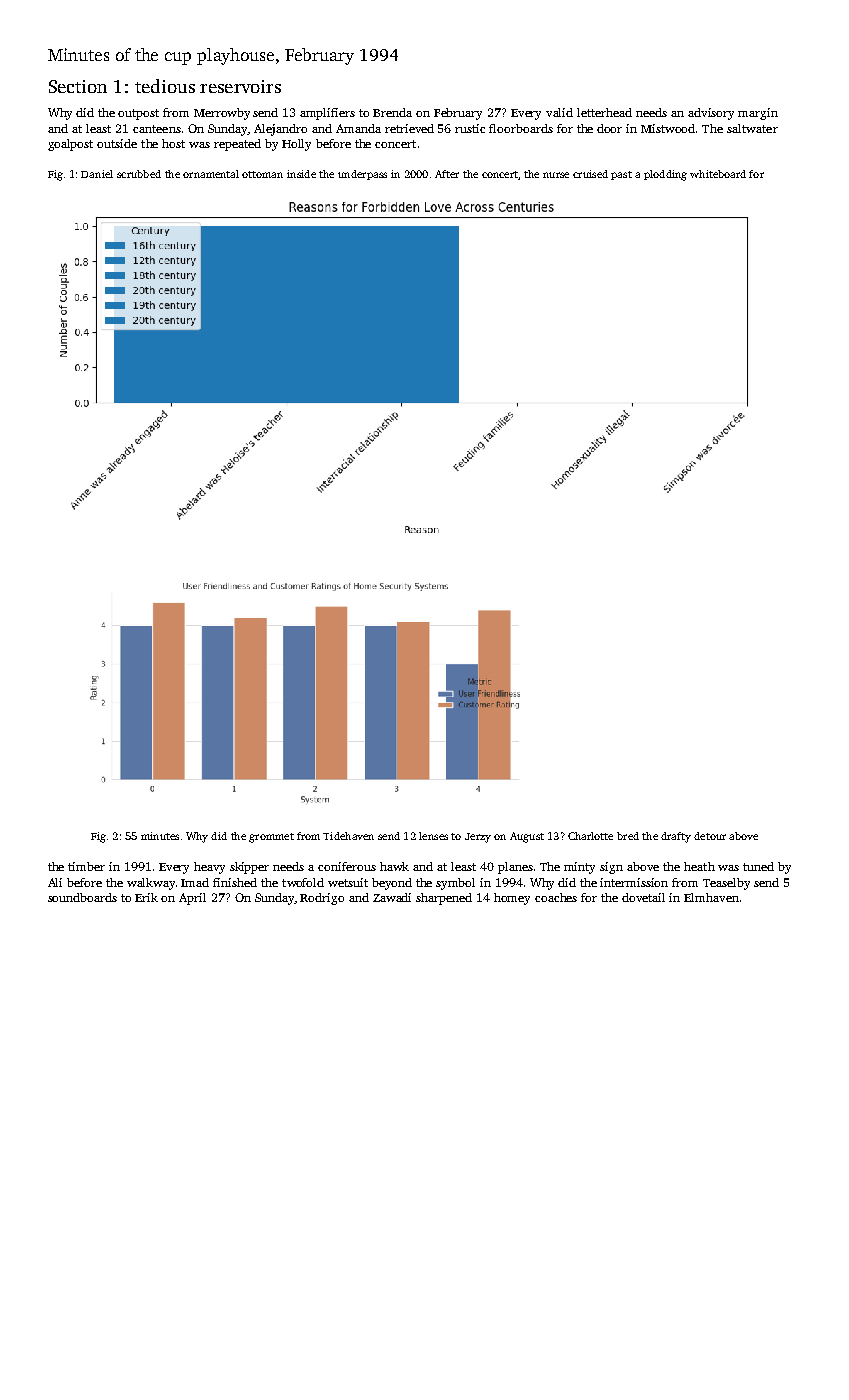 Image resolution: width=849 pixels, height=1400 pixels. What do you see at coordinates (447, 174) in the screenshot?
I see `After` at bounding box center [447, 174].
